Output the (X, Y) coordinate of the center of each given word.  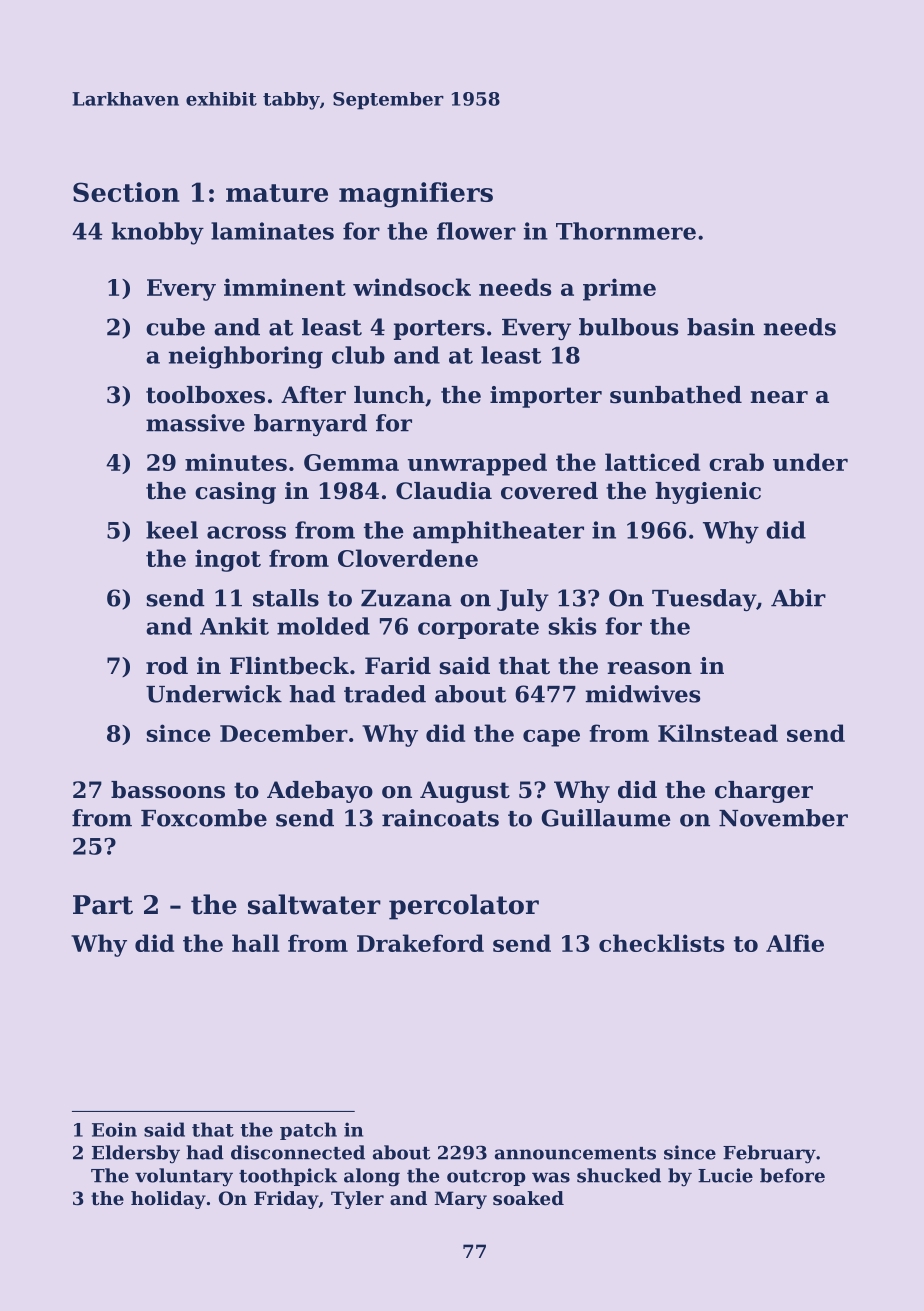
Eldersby (136, 1154)
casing (235, 493)
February (769, 1154)
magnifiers (416, 195)
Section (126, 192)
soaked (528, 1198)
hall (255, 943)
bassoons (168, 790)
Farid (398, 666)
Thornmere (626, 231)
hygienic (708, 493)
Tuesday (704, 600)
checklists (661, 943)
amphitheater (498, 532)
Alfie (795, 943)
